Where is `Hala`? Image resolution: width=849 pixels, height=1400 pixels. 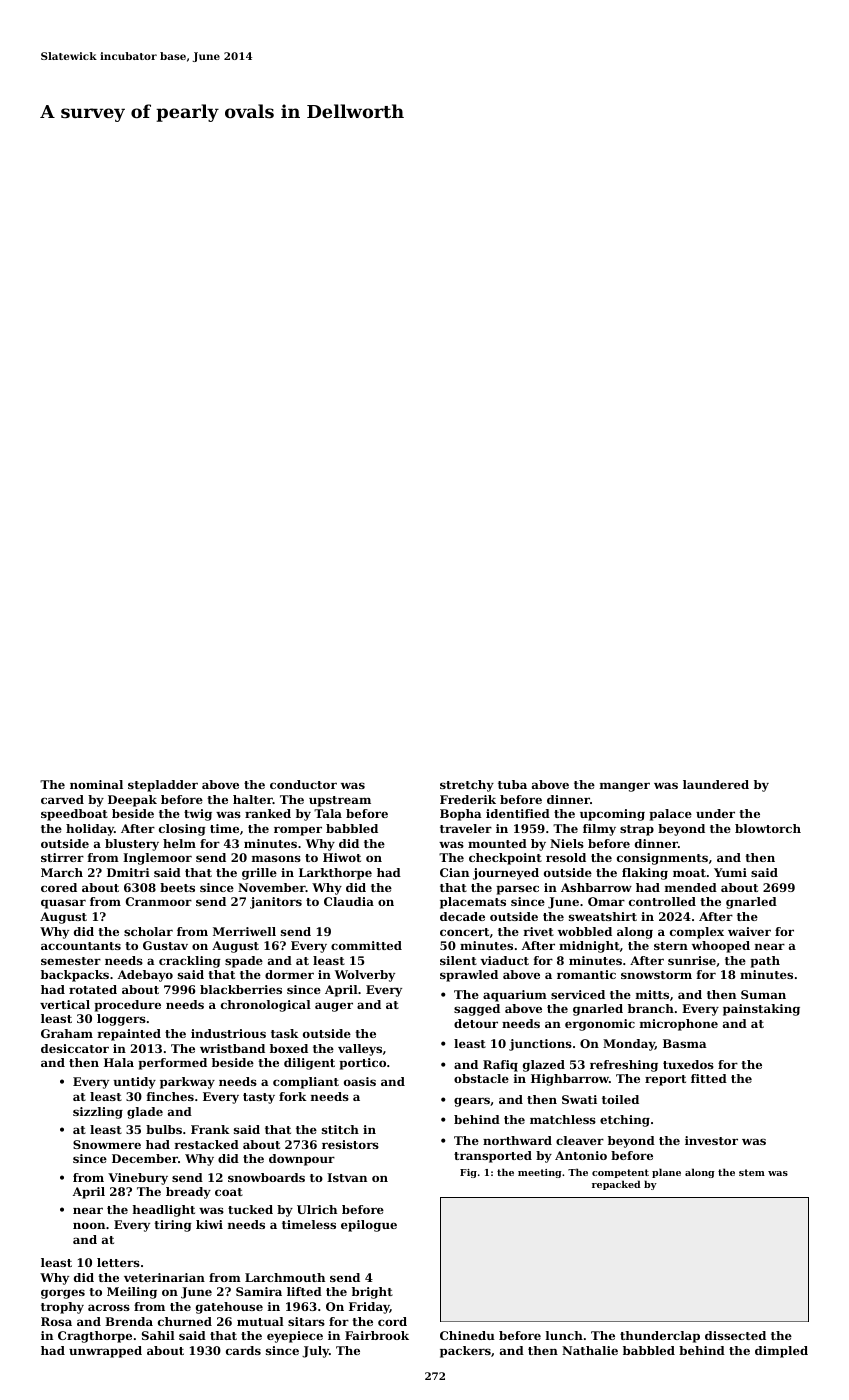
Hala is located at coordinates (119, 1062).
